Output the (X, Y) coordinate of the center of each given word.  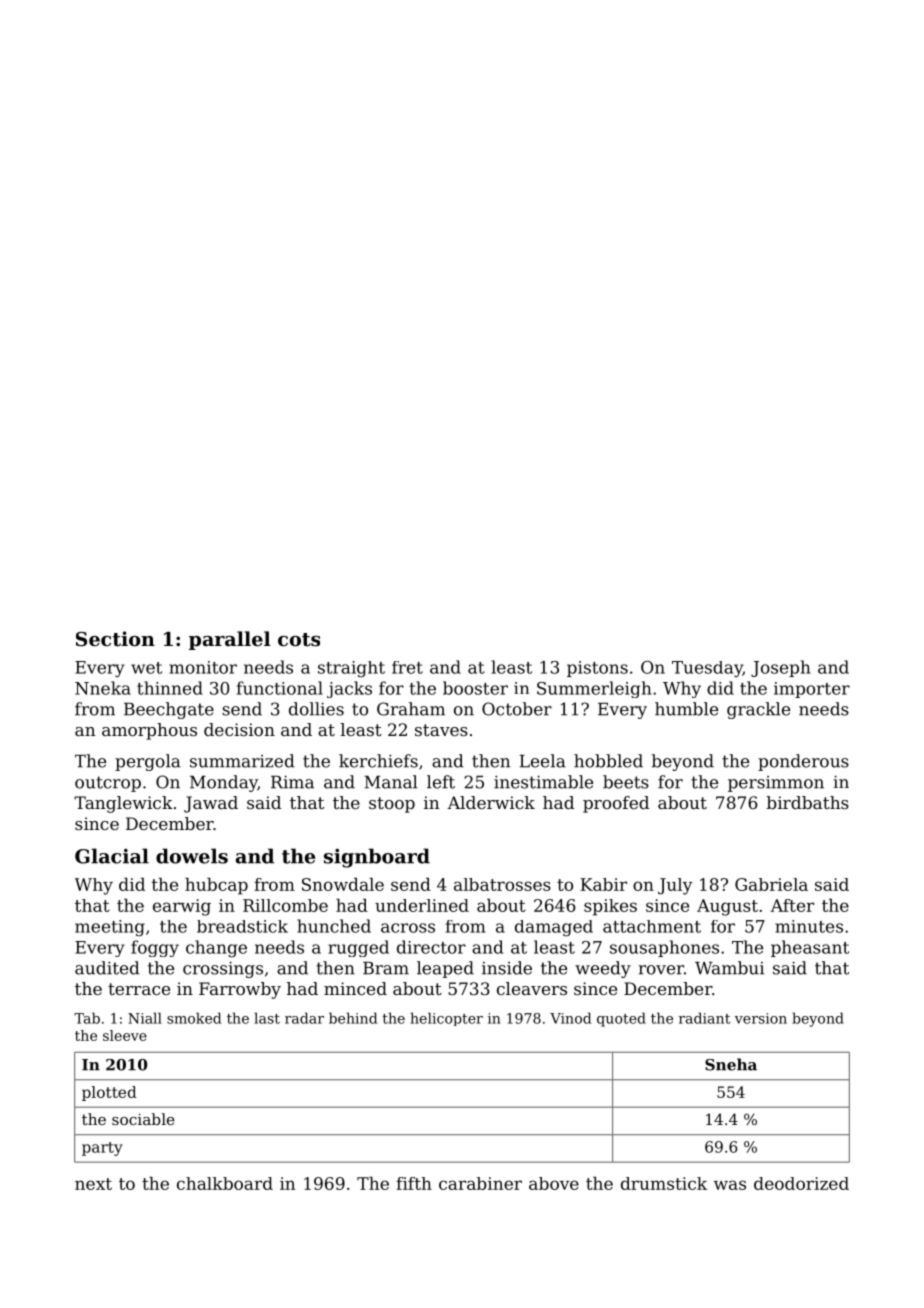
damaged (554, 928)
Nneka (103, 688)
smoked (194, 1018)
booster (475, 688)
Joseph (781, 668)
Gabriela (771, 884)
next (93, 1184)
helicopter (447, 1019)
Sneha (731, 1064)
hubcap (216, 886)
